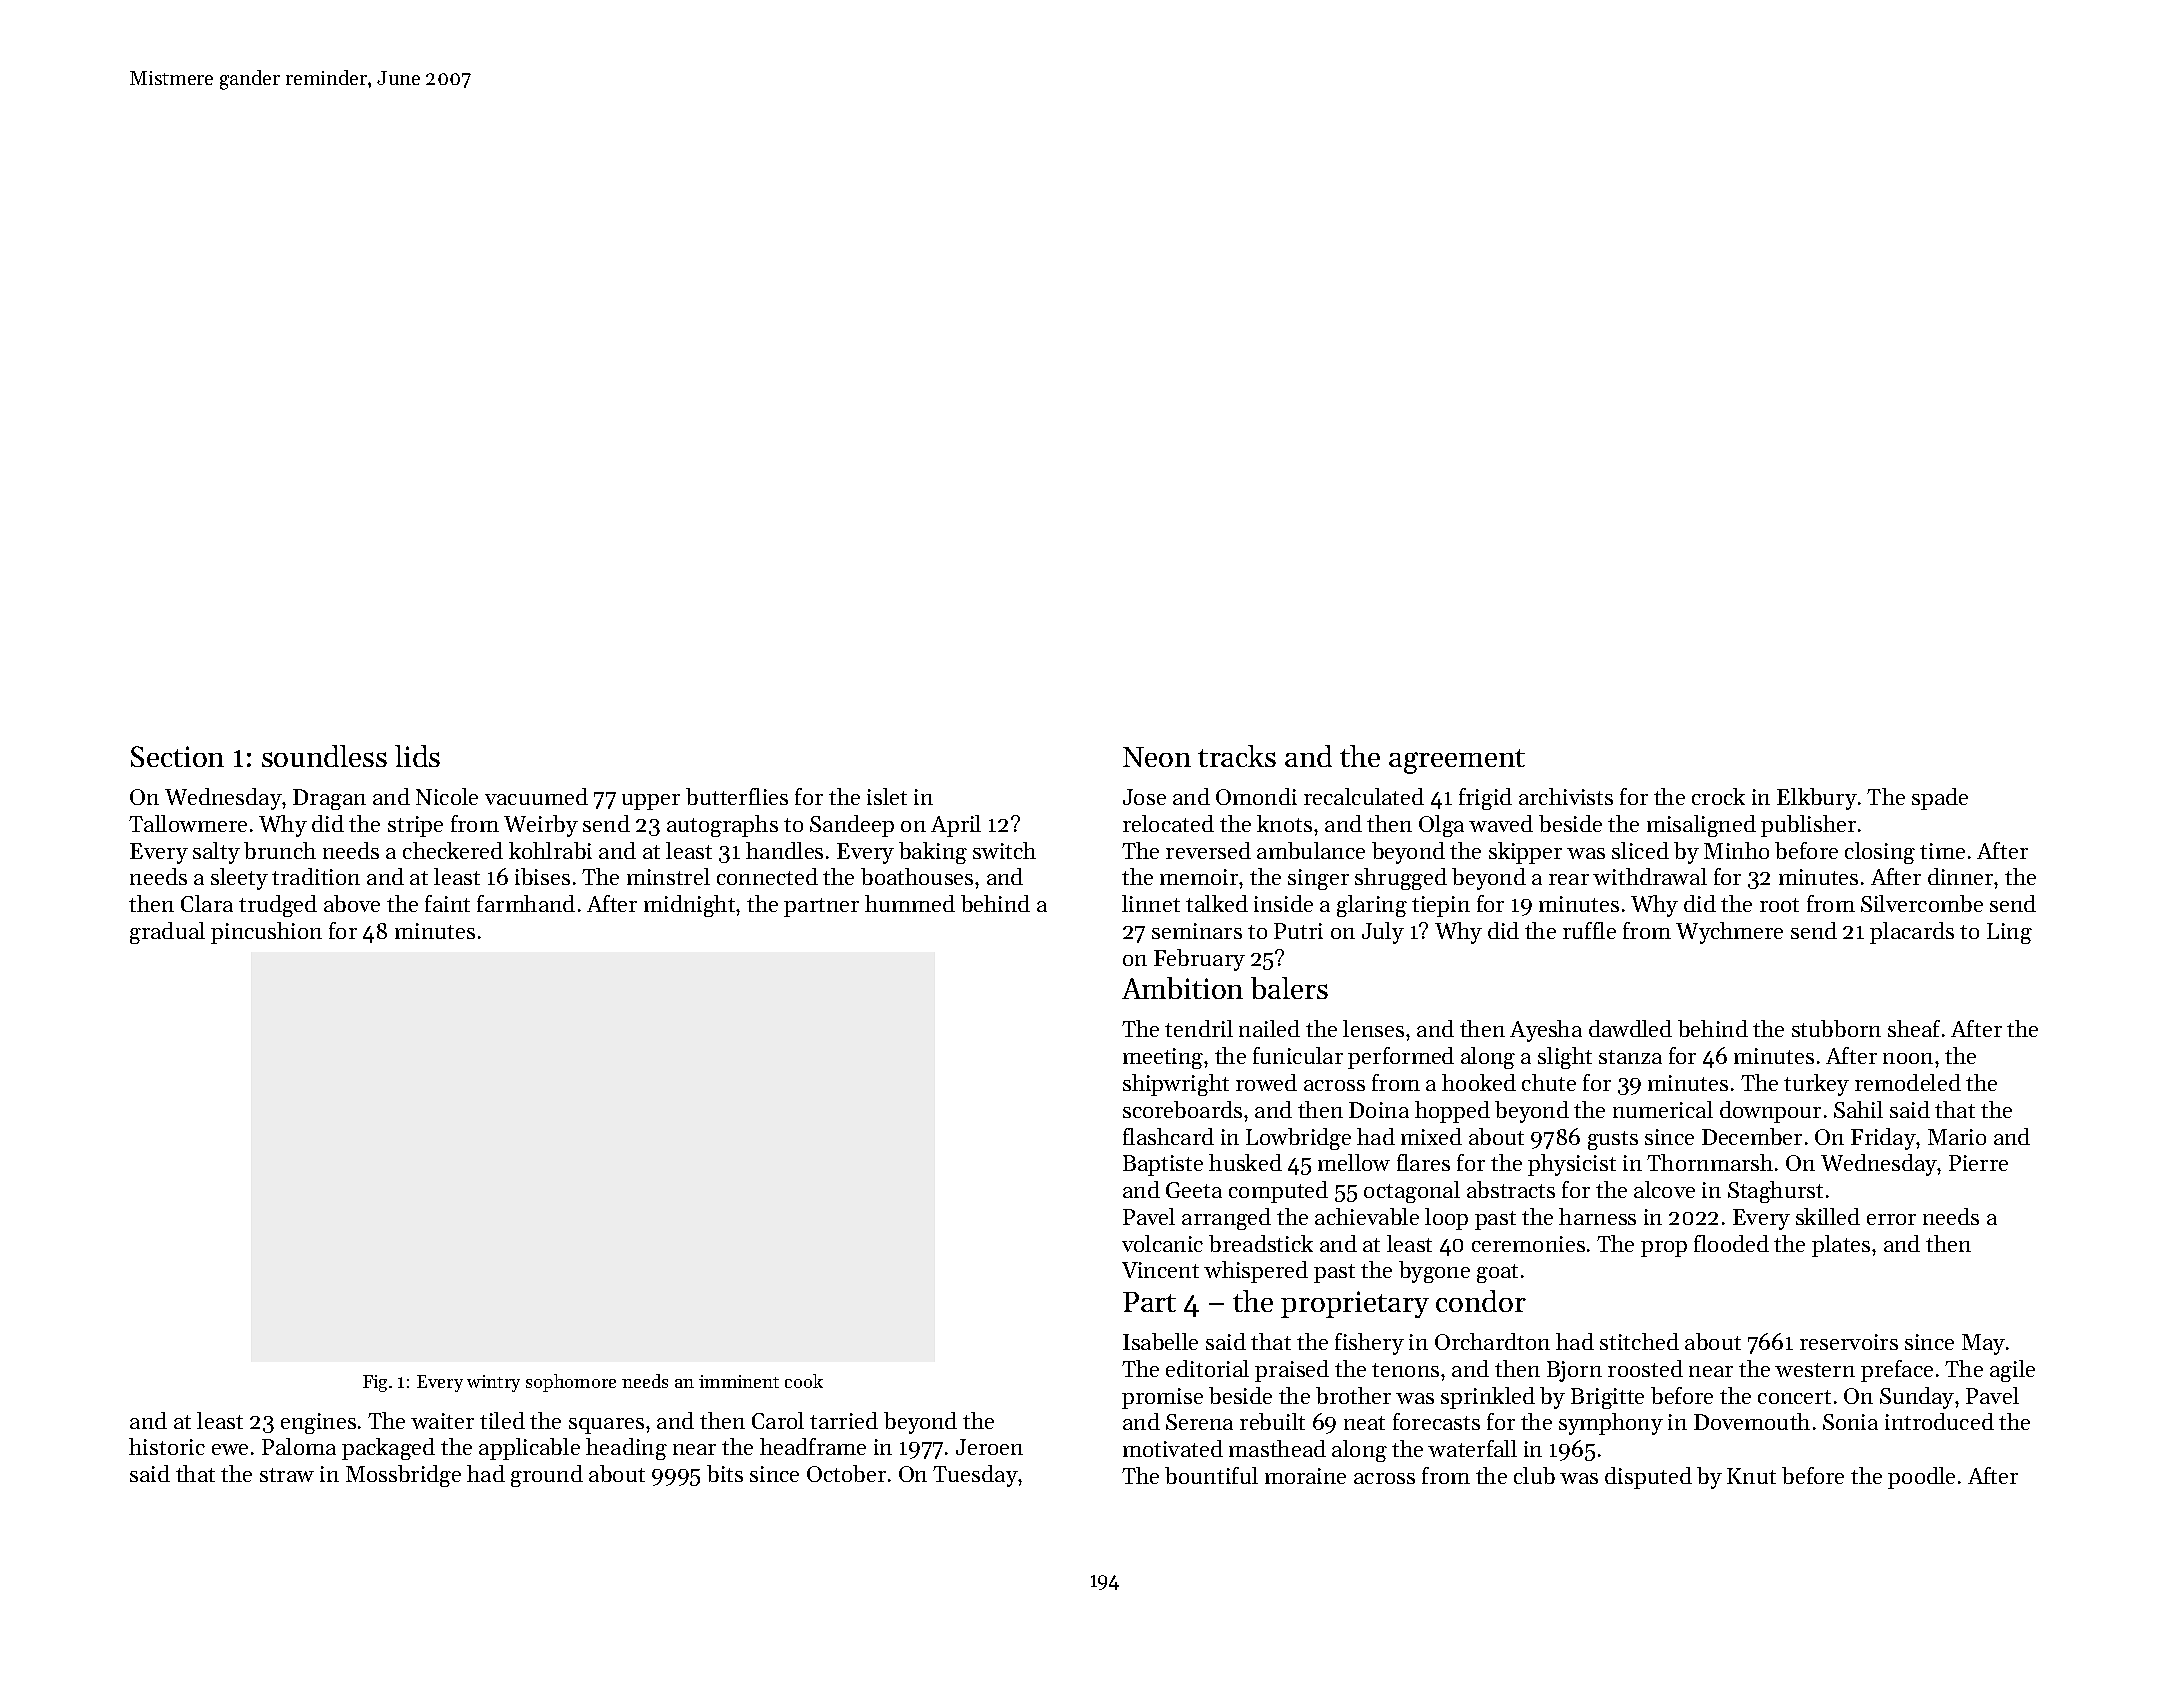 This screenshot has width=2178, height=1683. Describe the element at coordinates (403, 1476) in the screenshot. I see `Mossbridge` at that location.
